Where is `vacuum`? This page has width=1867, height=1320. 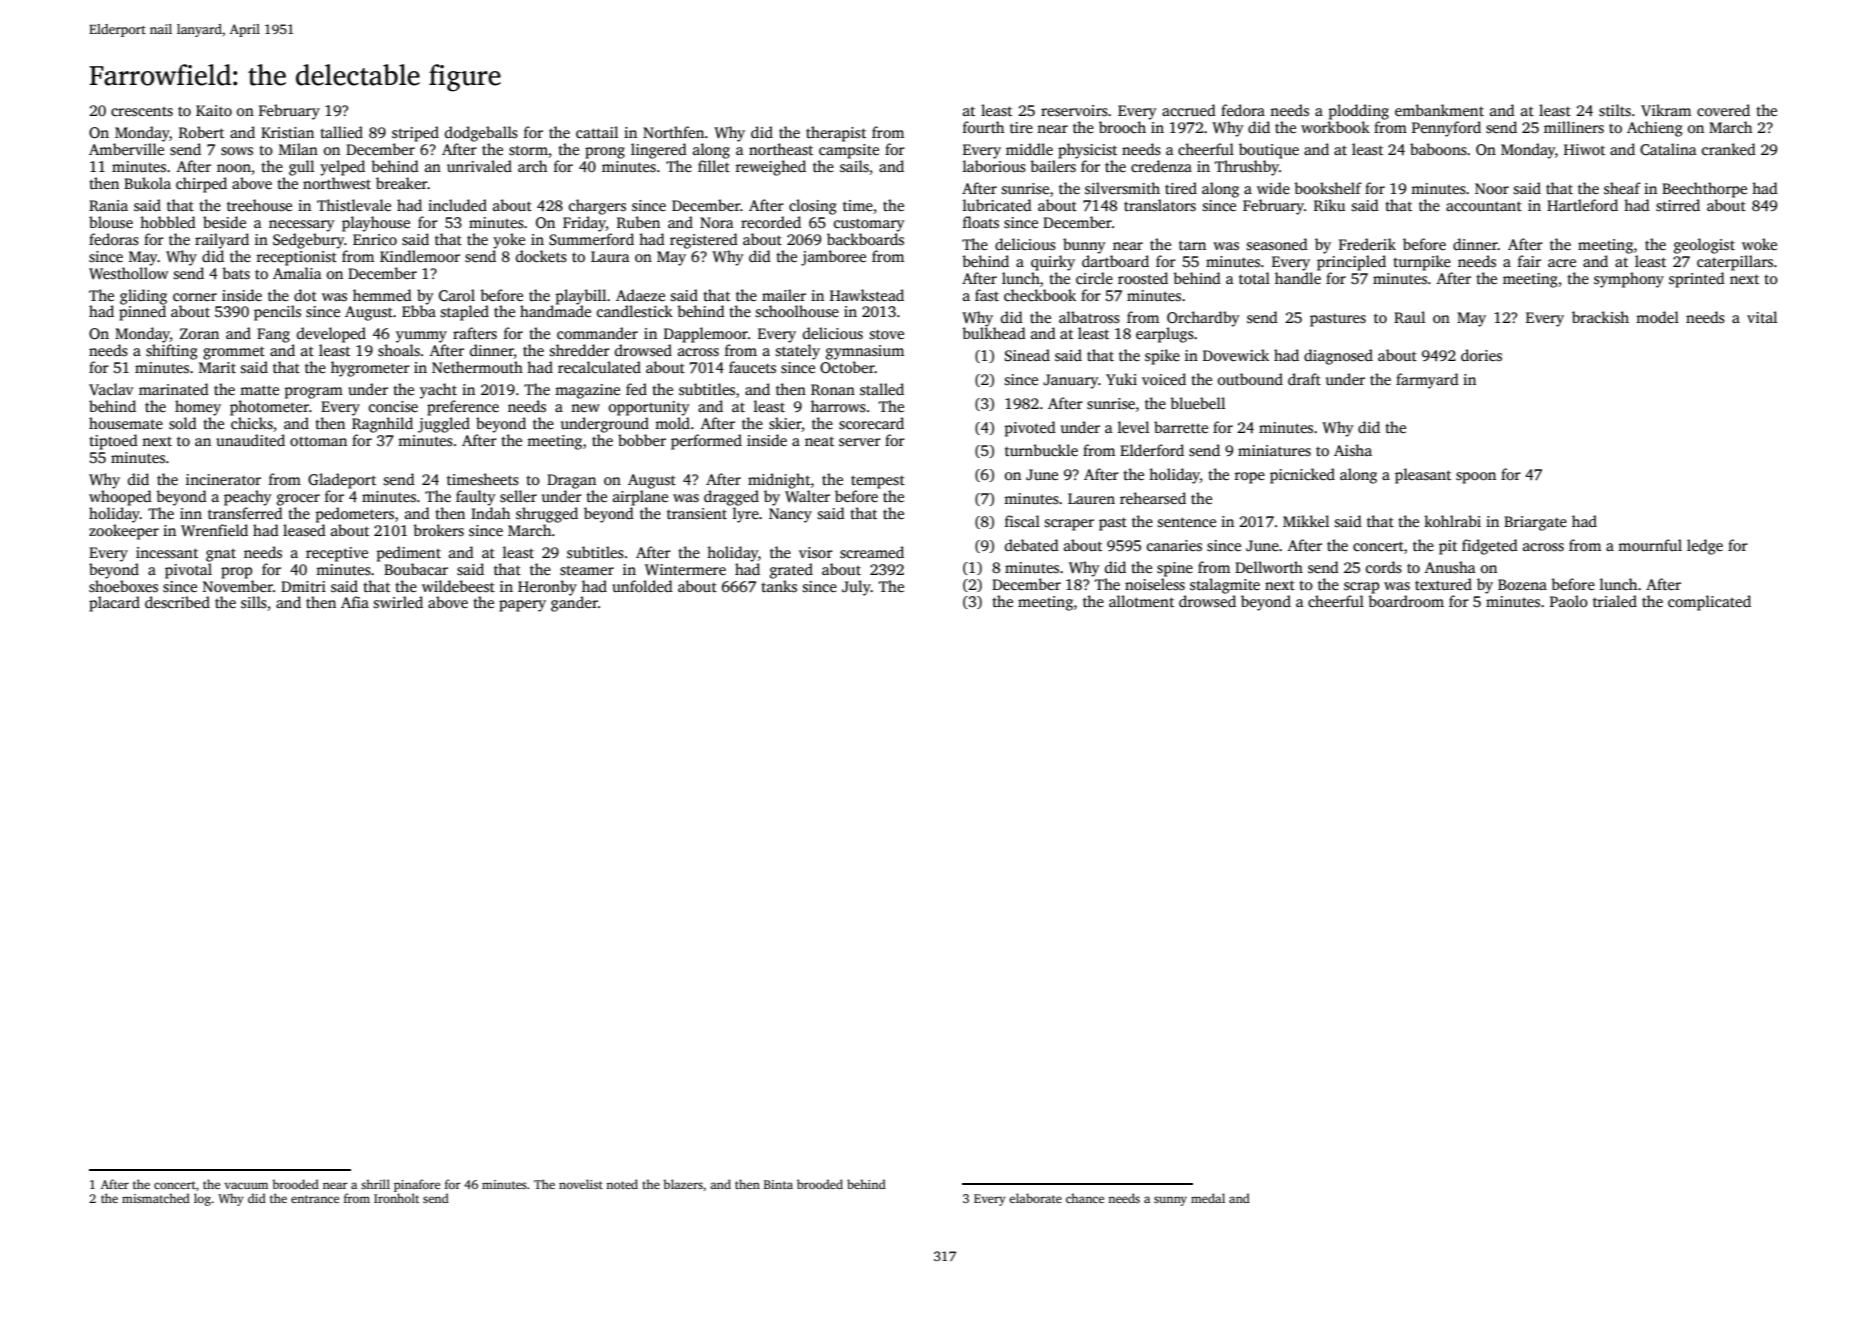
vacuum is located at coordinates (246, 1185).
